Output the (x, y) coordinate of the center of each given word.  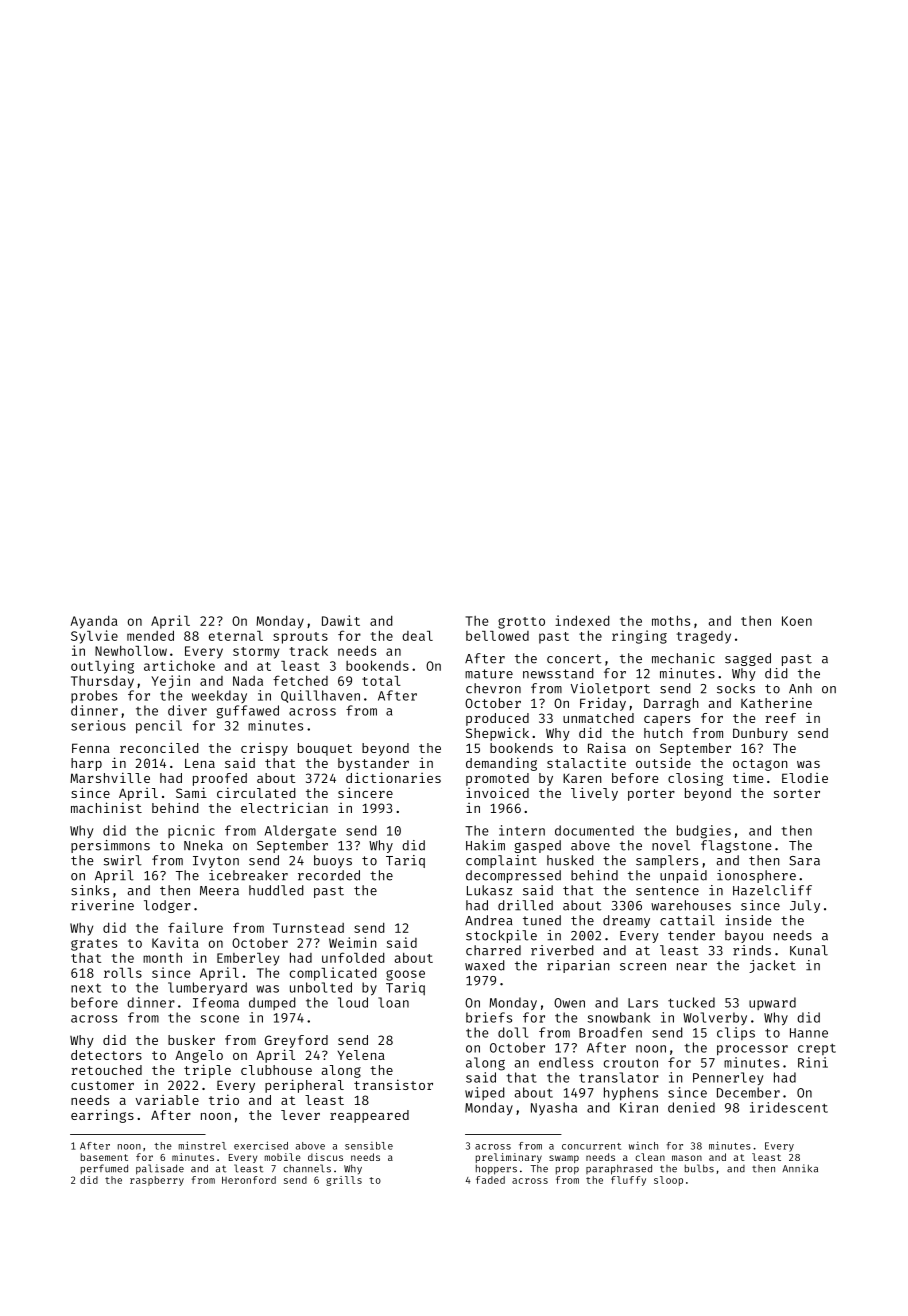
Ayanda (94, 622)
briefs (489, 1017)
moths (671, 620)
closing (695, 779)
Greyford (296, 1041)
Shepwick (497, 734)
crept (817, 1049)
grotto (521, 623)
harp (86, 764)
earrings (102, 1116)
